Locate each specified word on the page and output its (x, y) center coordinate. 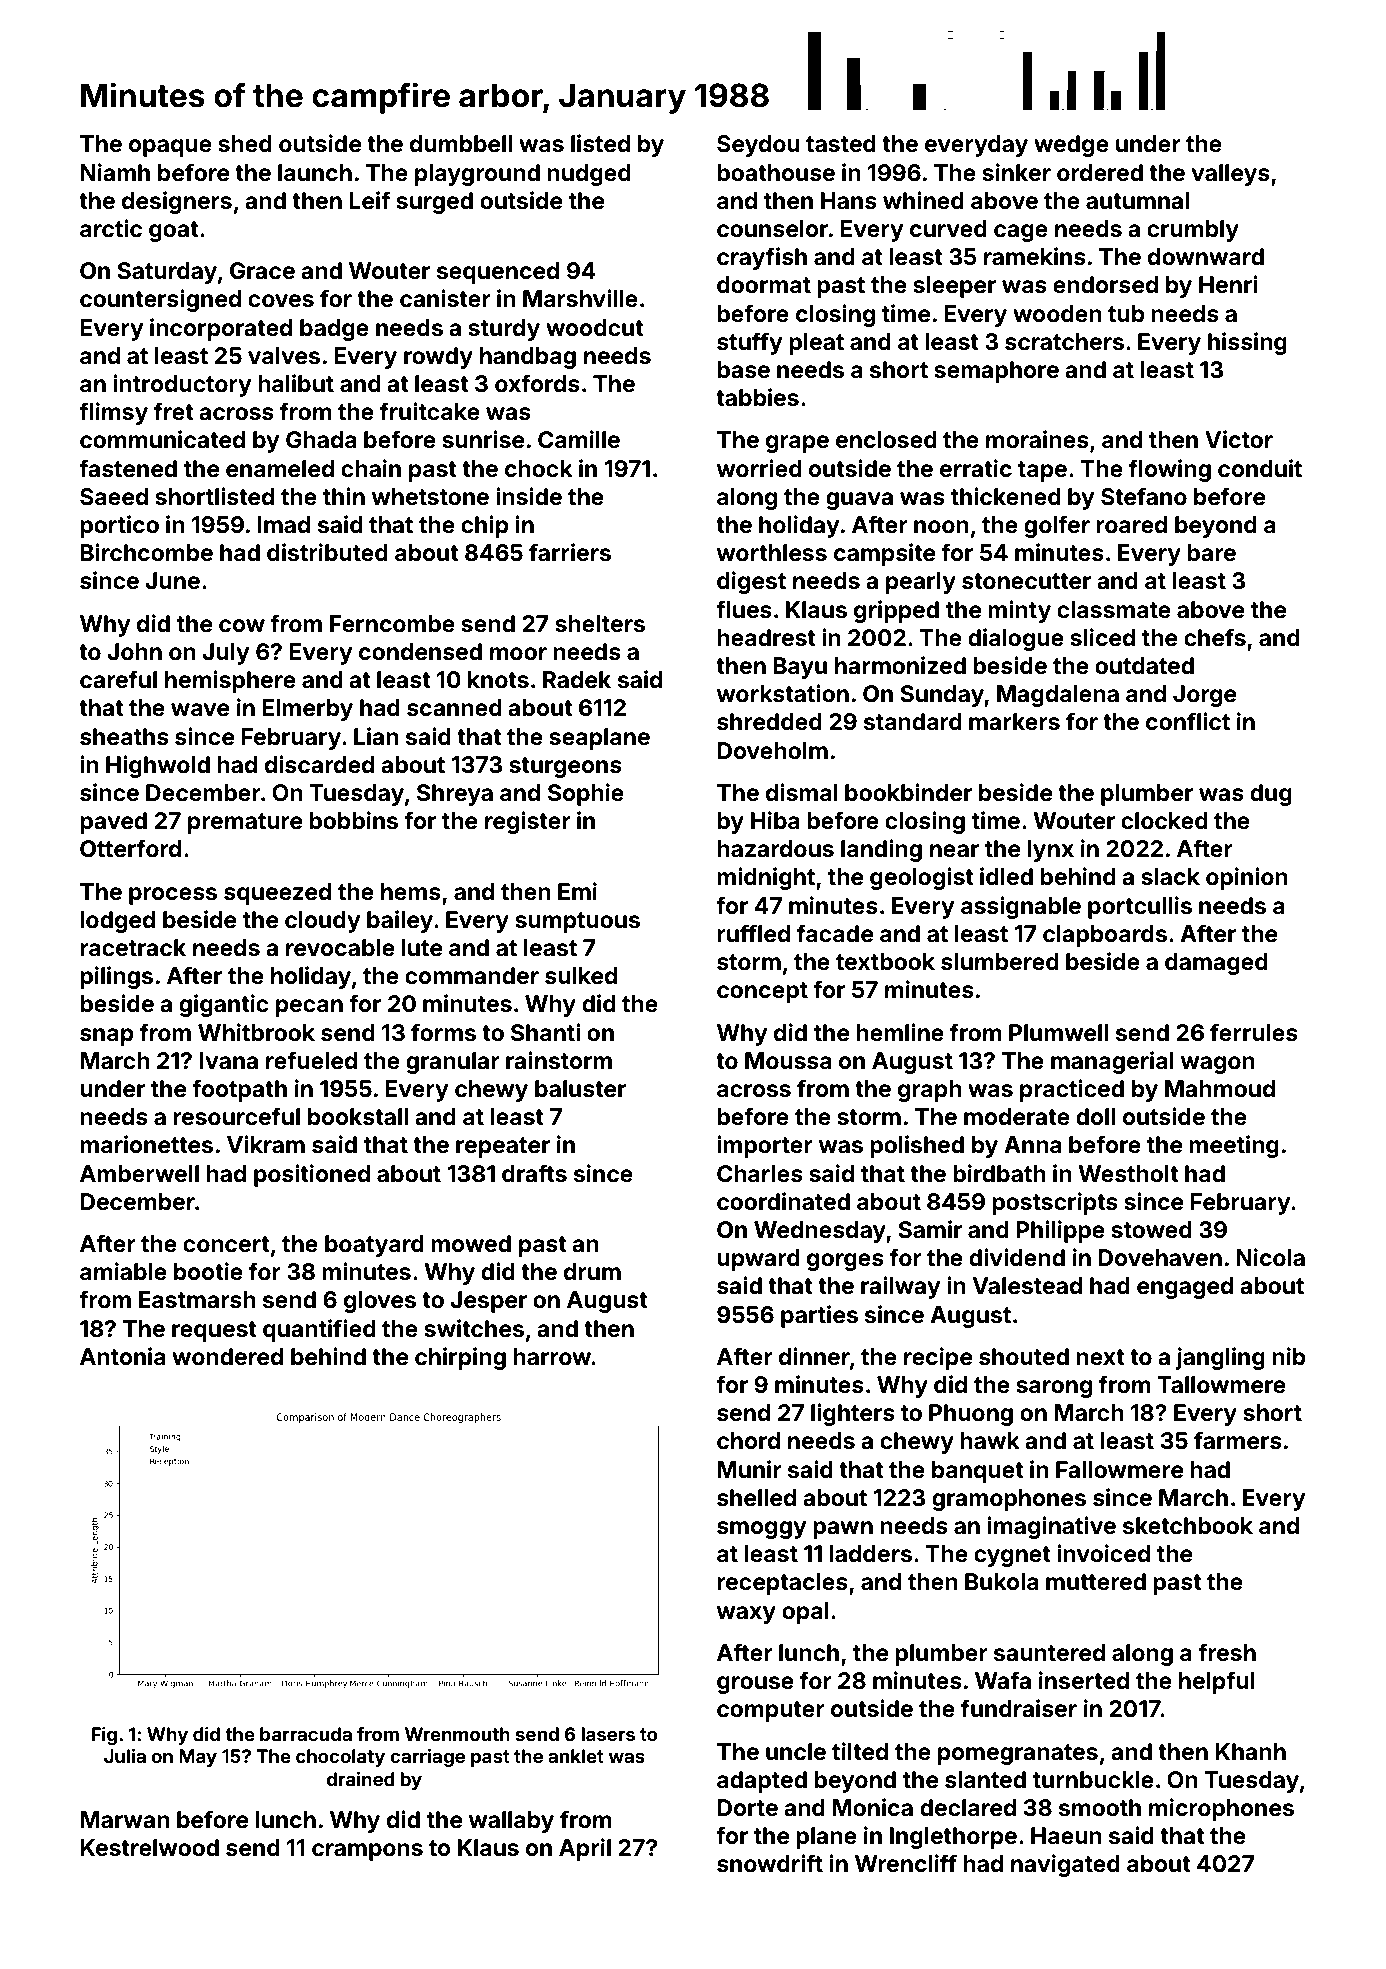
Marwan (125, 1819)
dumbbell (461, 144)
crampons (367, 1852)
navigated (1065, 1865)
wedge (1071, 146)
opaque (170, 148)
